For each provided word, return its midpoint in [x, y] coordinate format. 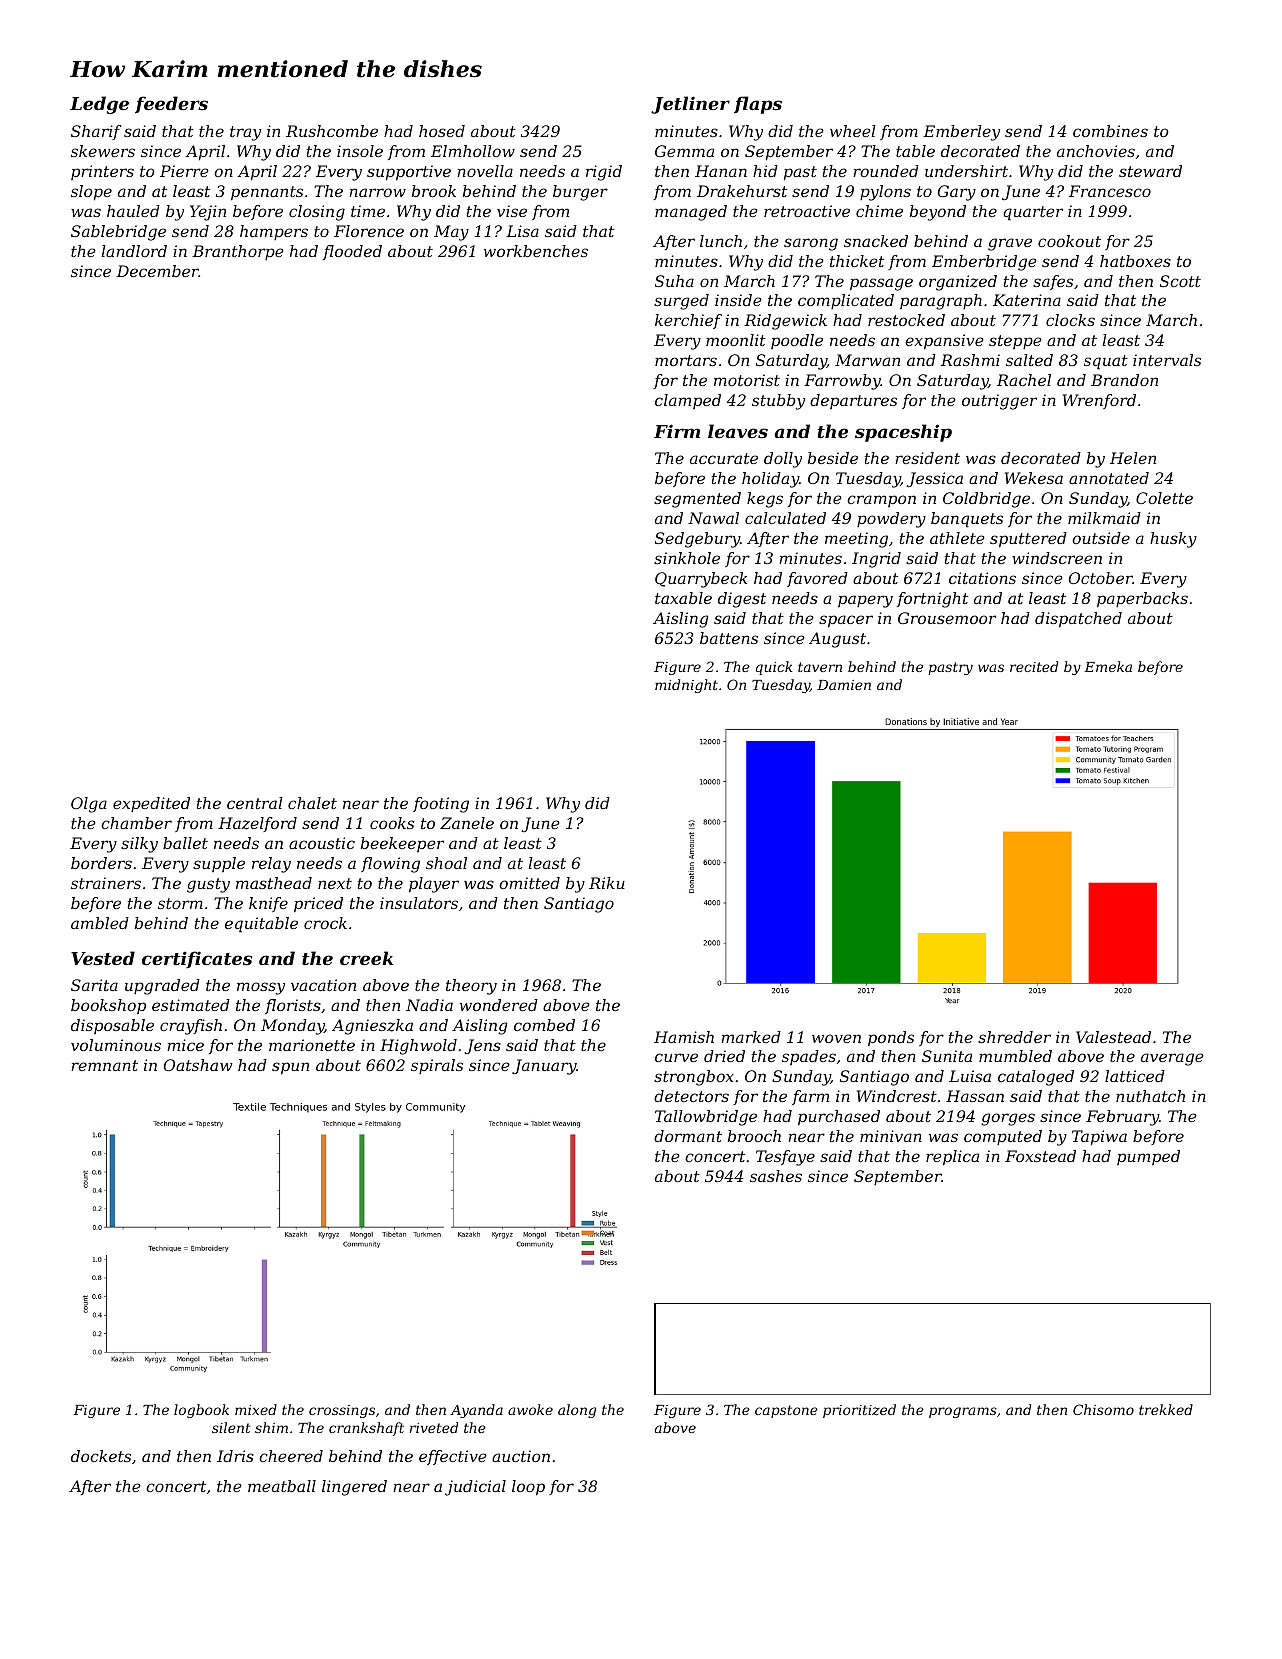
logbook [201, 1411]
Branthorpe [238, 252]
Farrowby [842, 382]
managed [691, 213]
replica [952, 1158]
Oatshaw [198, 1065]
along [577, 1411]
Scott [1180, 281]
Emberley [961, 133]
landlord [134, 251]
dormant [688, 1136]
